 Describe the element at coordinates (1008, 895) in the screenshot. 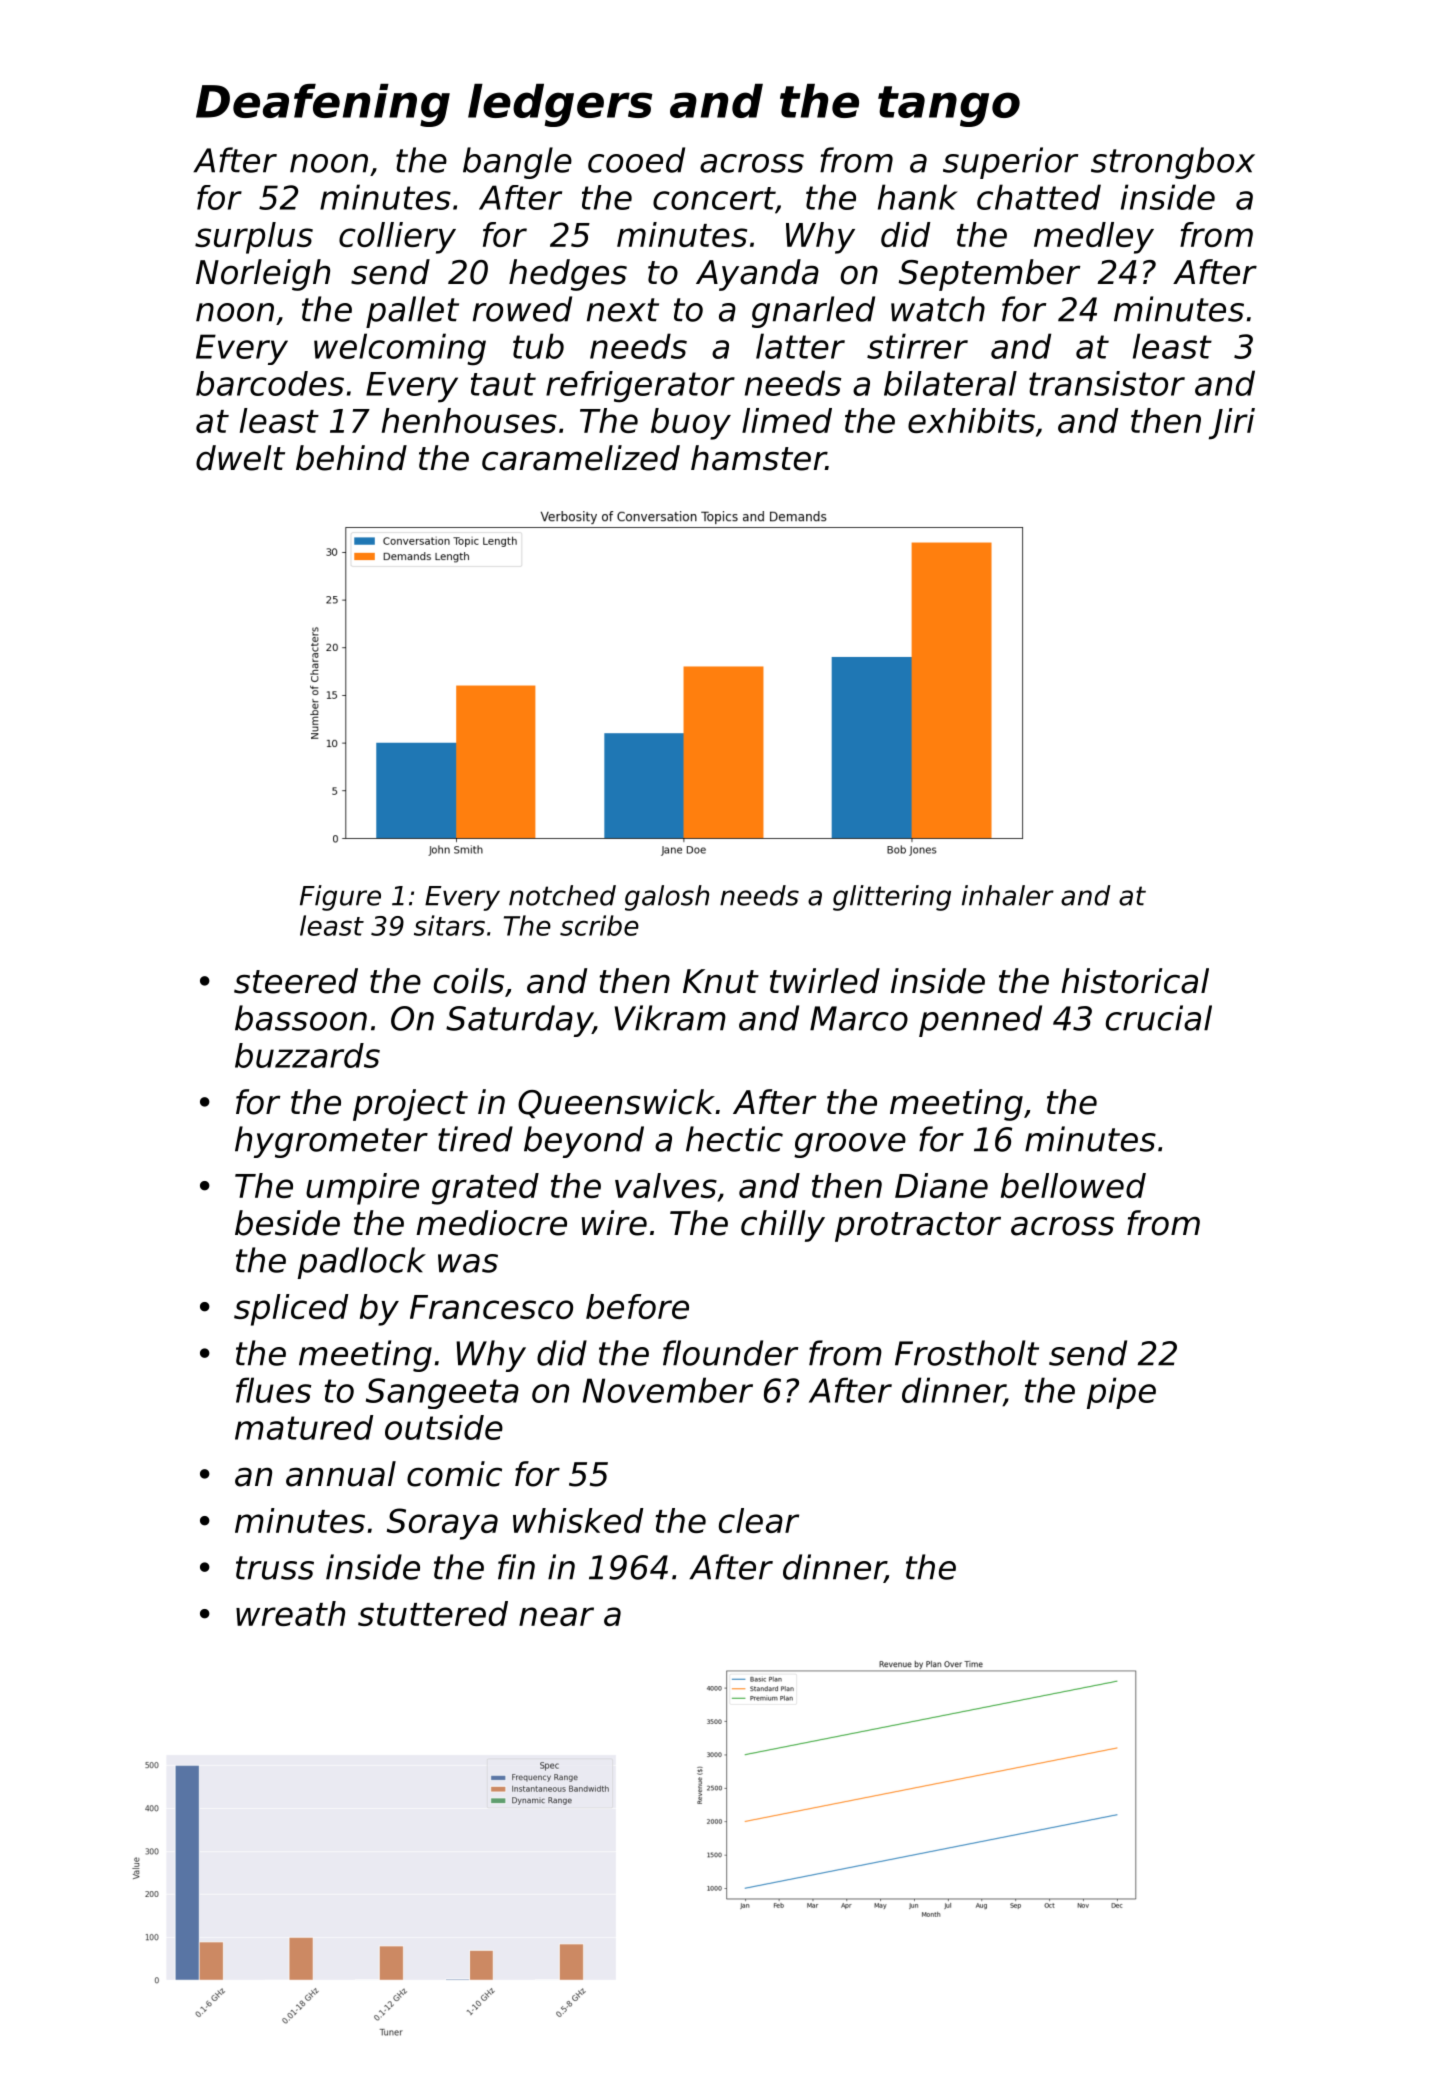

I see `inhaler` at that location.
